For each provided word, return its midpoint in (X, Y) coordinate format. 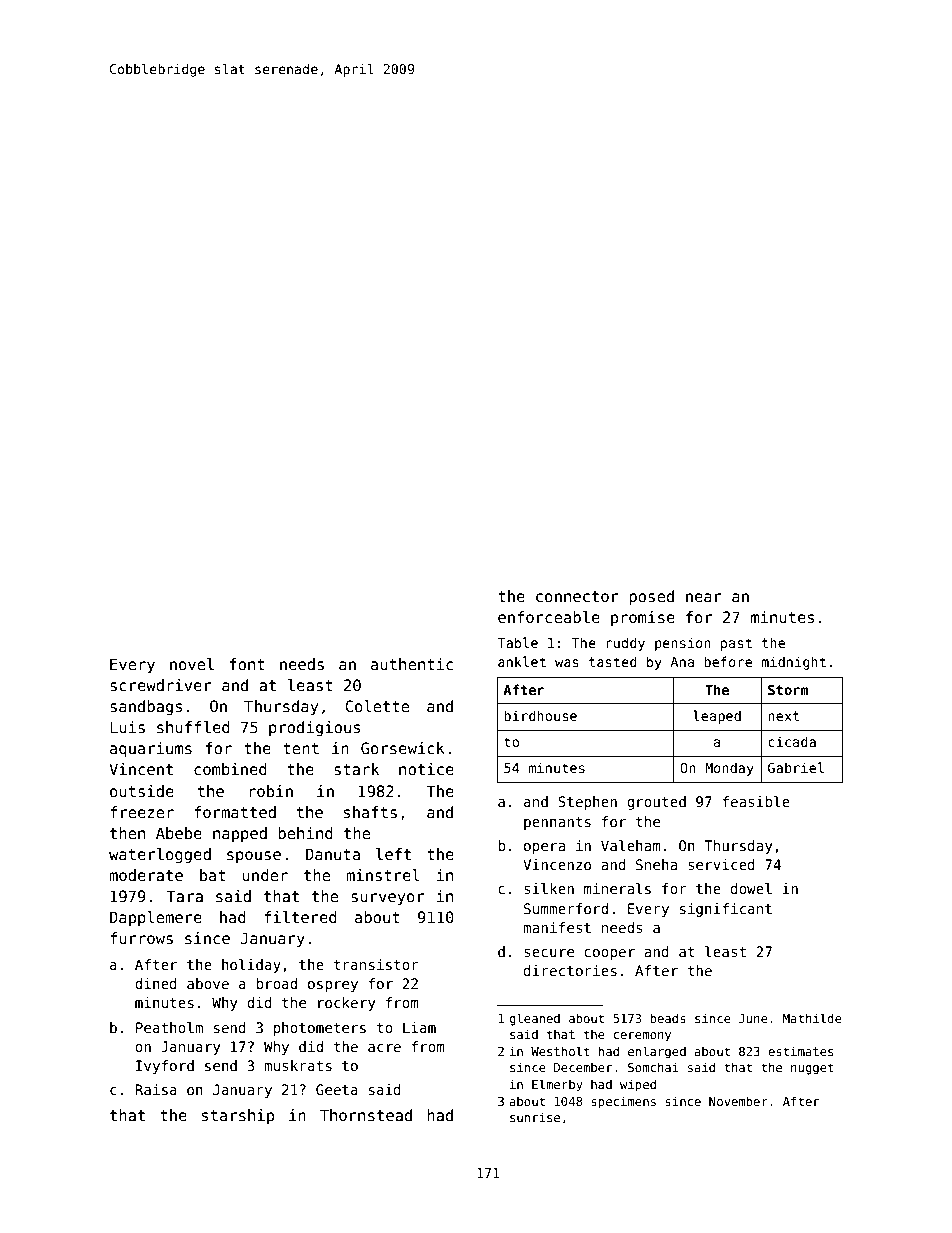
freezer (142, 812)
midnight (793, 663)
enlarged (657, 1052)
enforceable (549, 617)
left (393, 854)
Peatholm (169, 1027)
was (567, 663)
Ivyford (165, 1067)
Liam (419, 1027)
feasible (756, 801)
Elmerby (557, 1085)
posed (651, 597)
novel (192, 664)
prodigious (314, 728)
